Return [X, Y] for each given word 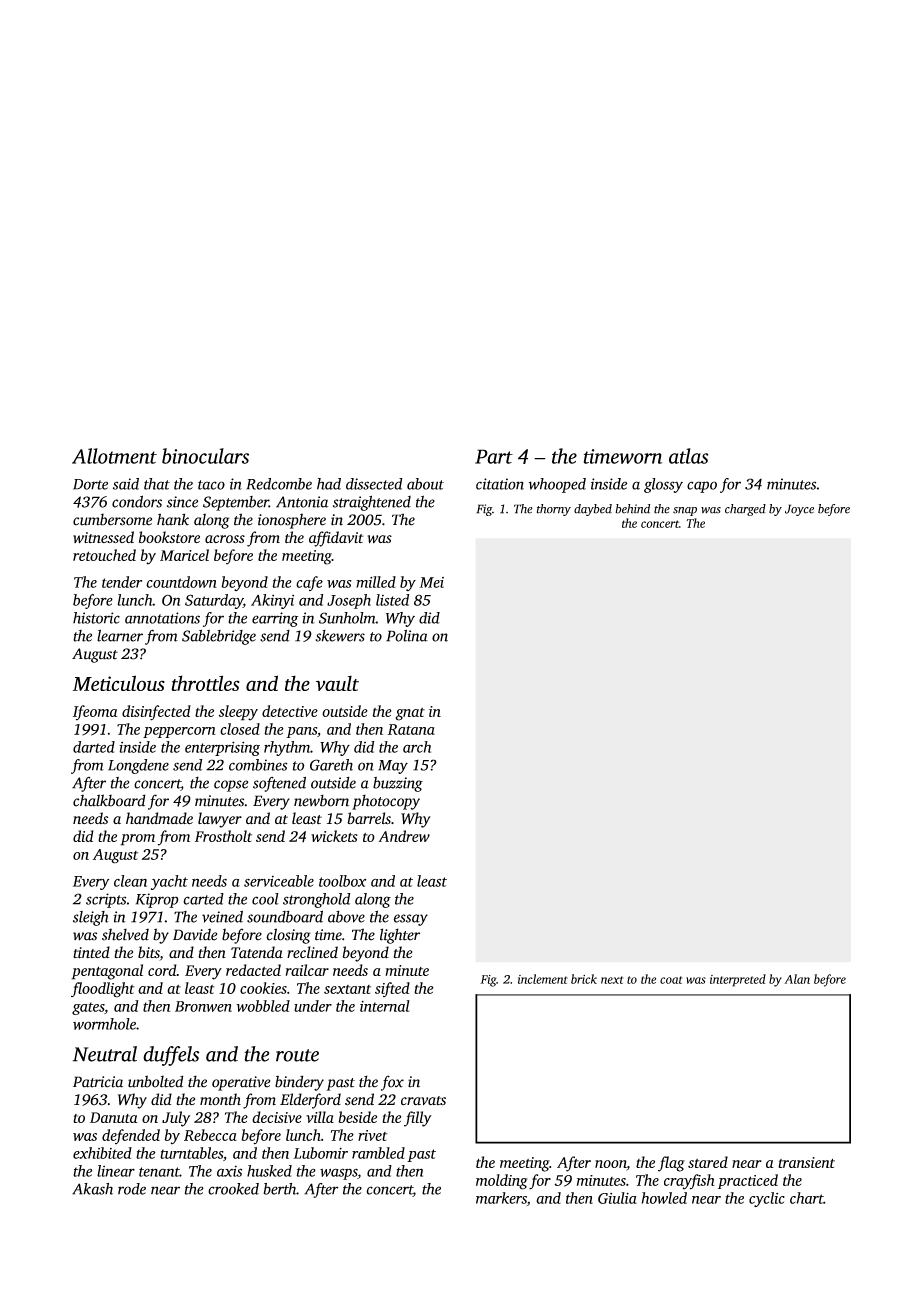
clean [130, 881]
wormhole [104, 1024]
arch [417, 747]
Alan [797, 979]
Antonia [302, 502]
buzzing [398, 784]
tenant [159, 1172]
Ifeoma [95, 712]
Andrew [404, 836]
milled [376, 582]
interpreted [738, 980]
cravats [423, 1101]
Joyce [799, 510]
